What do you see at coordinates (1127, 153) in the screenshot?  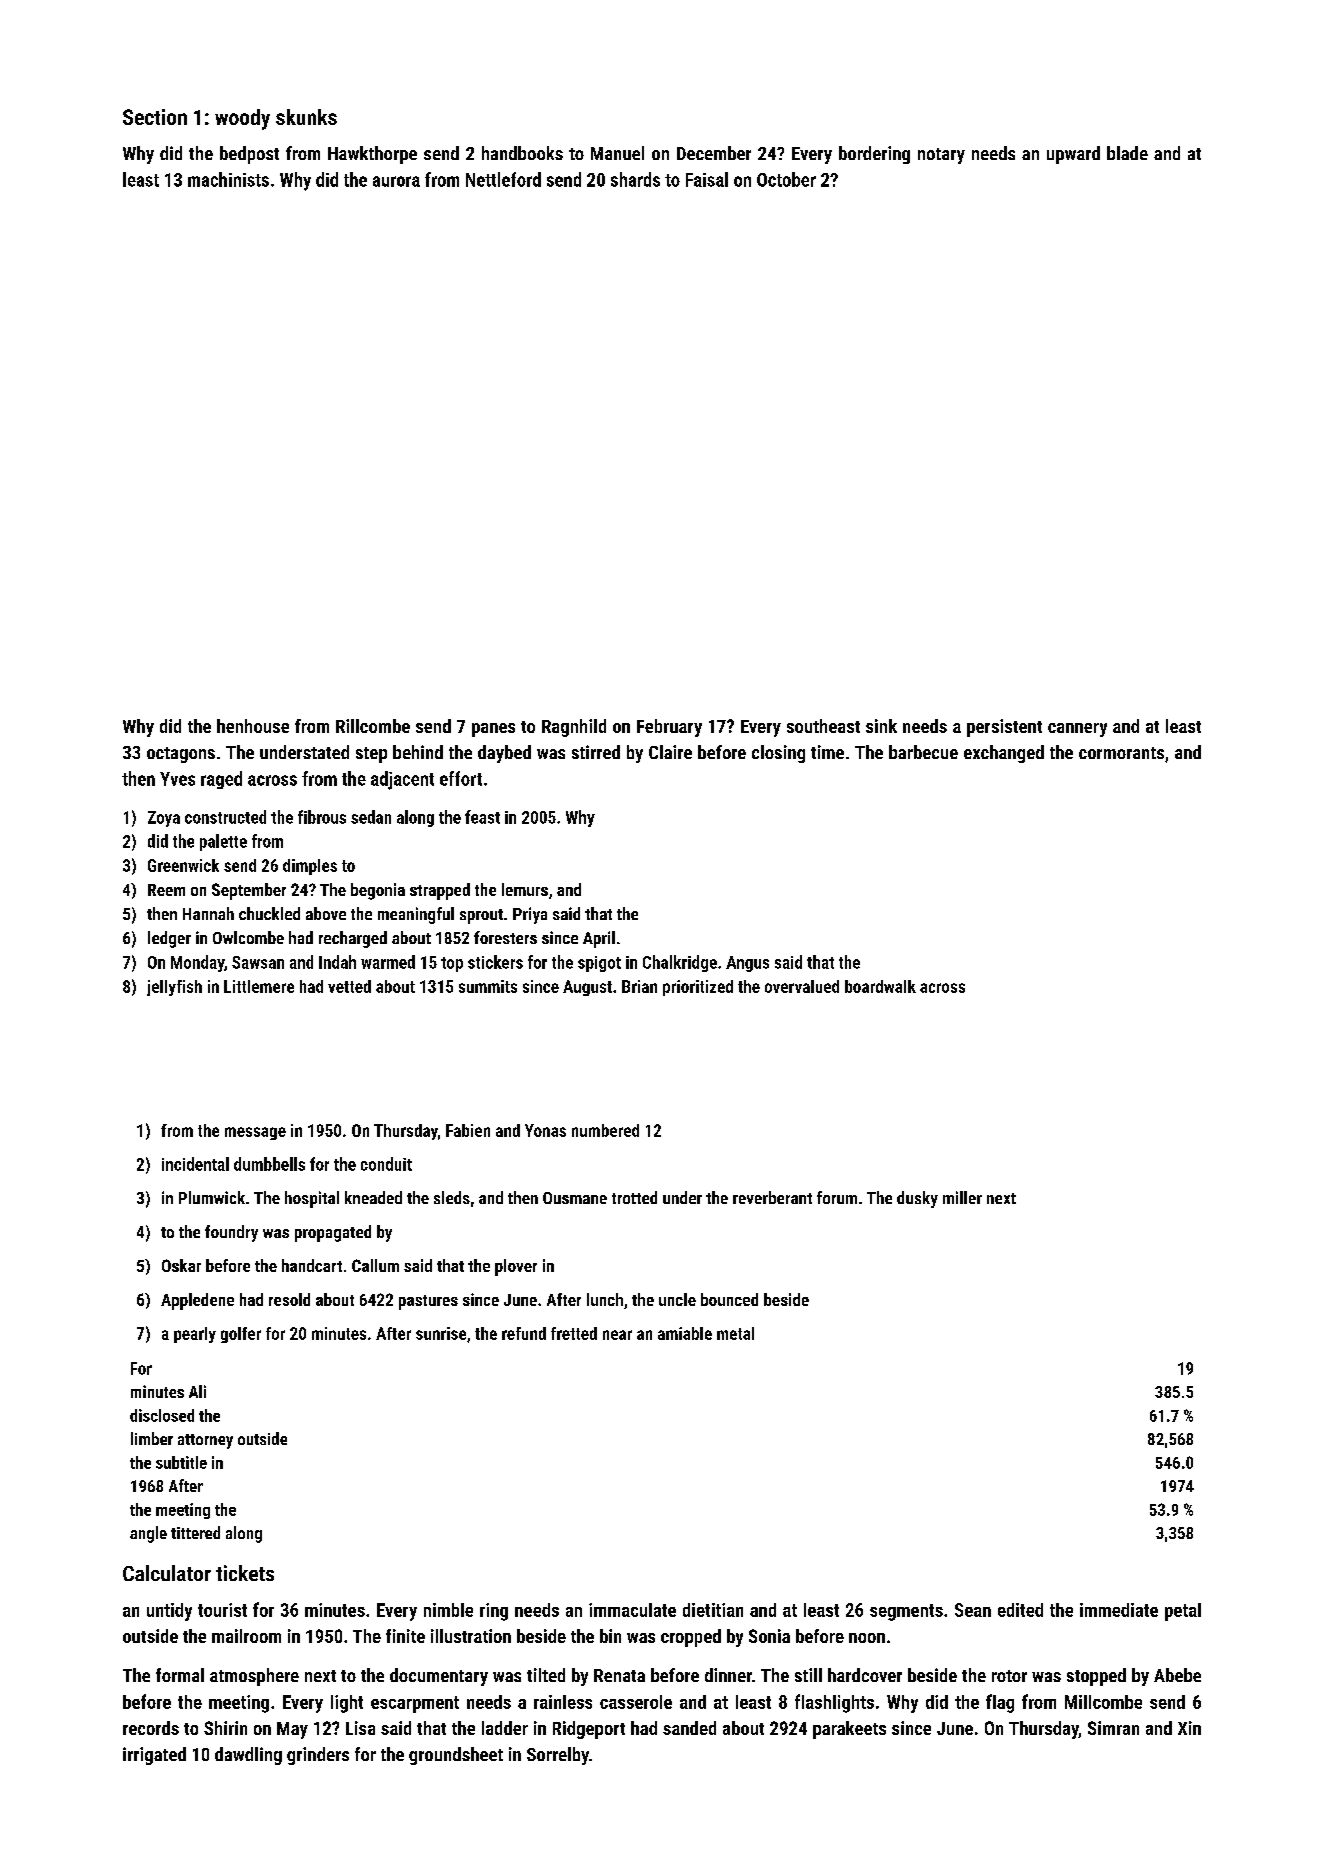 I see `blade` at bounding box center [1127, 153].
